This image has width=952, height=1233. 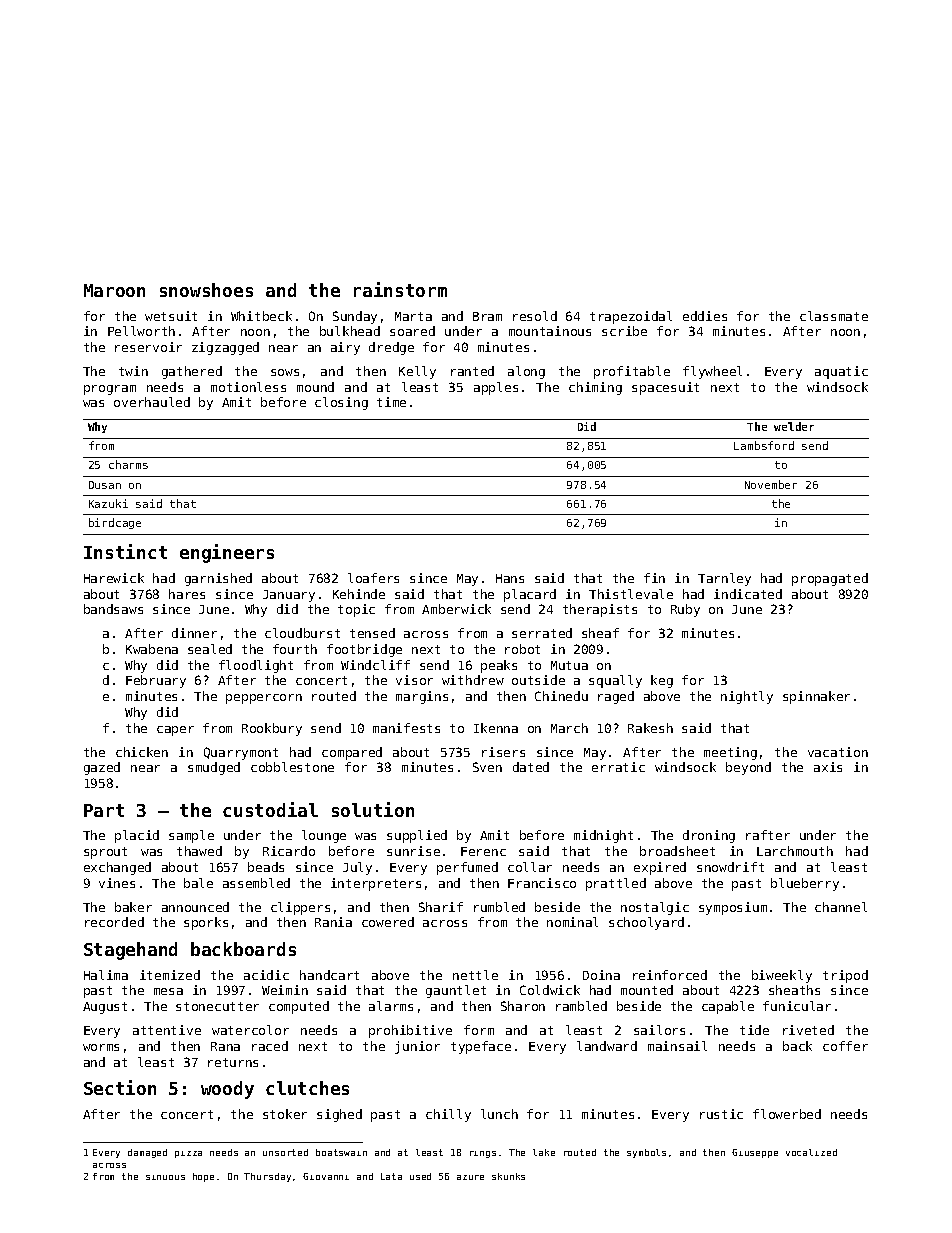 What do you see at coordinates (375, 665) in the image?
I see `Windcliff` at bounding box center [375, 665].
